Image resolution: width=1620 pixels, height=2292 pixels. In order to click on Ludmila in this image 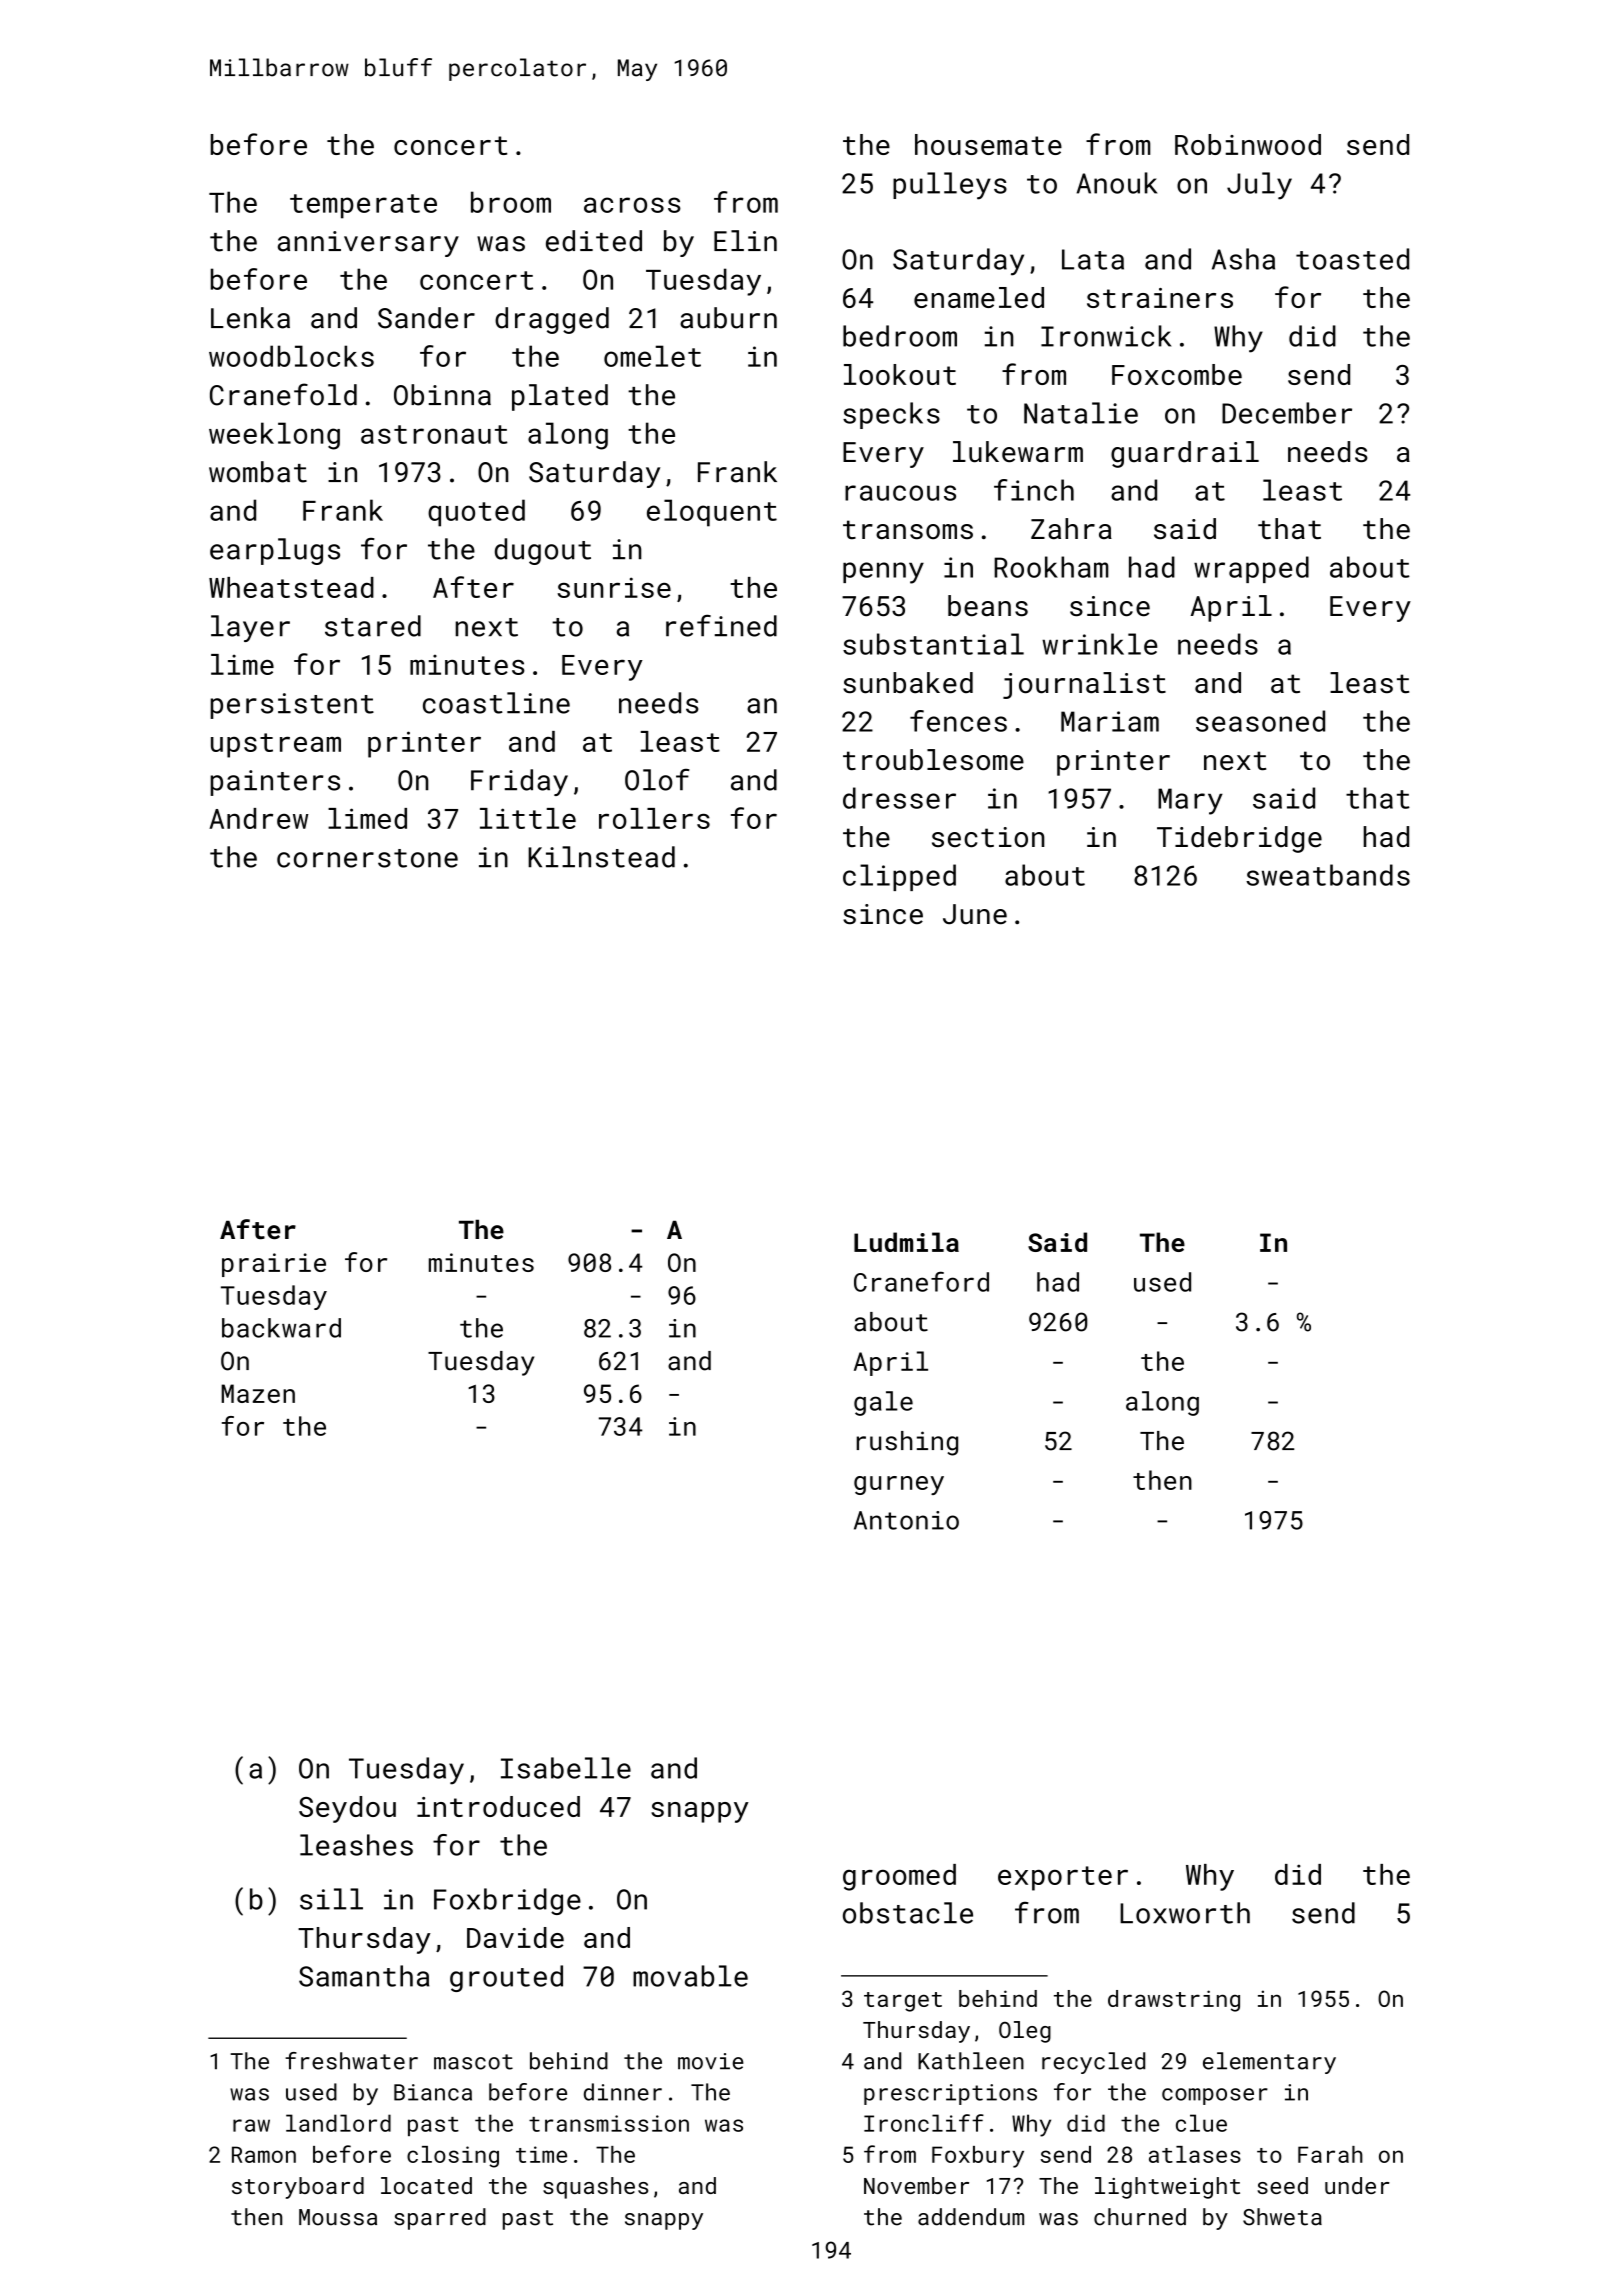, I will do `click(906, 1242)`.
